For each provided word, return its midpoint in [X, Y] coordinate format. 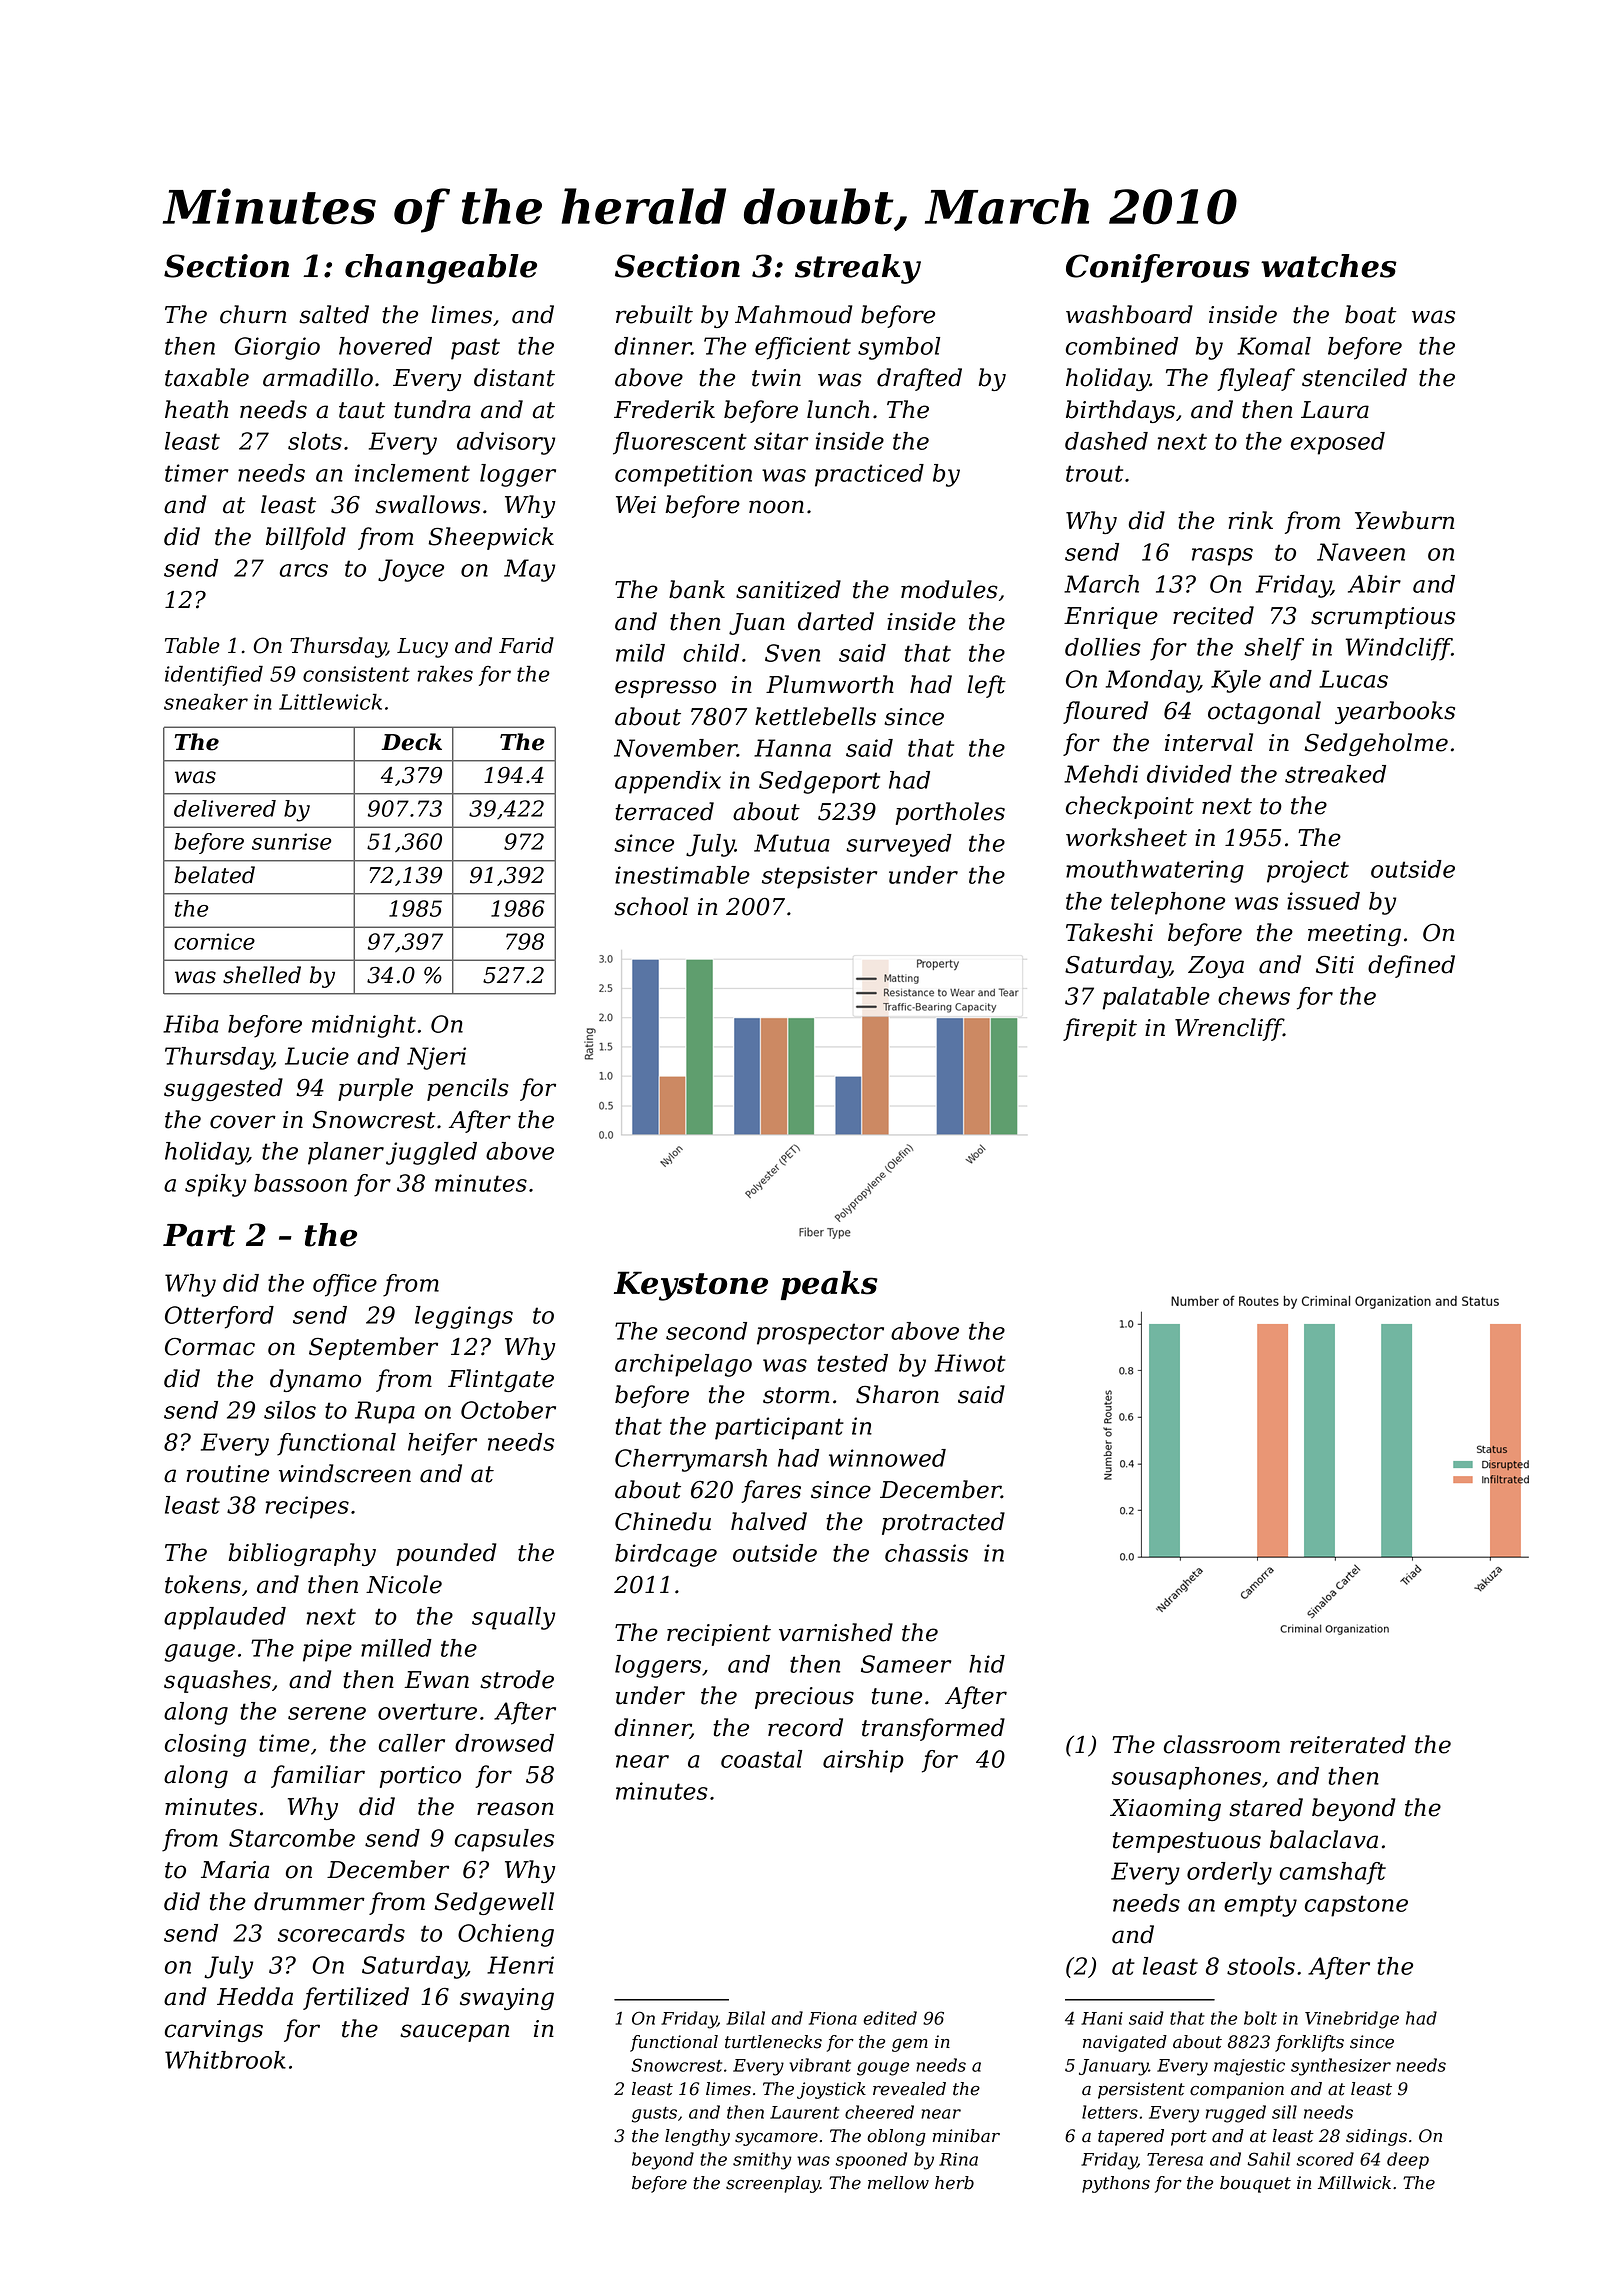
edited [890, 2018]
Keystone [691, 1286]
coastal [761, 1759]
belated [214, 875]
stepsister [819, 877]
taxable [207, 377]
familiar [318, 1776]
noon [776, 507]
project [1308, 871]
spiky [215, 1185]
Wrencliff [1229, 1029]
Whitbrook [225, 2060]
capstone [1356, 1906]
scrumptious [1383, 618]
